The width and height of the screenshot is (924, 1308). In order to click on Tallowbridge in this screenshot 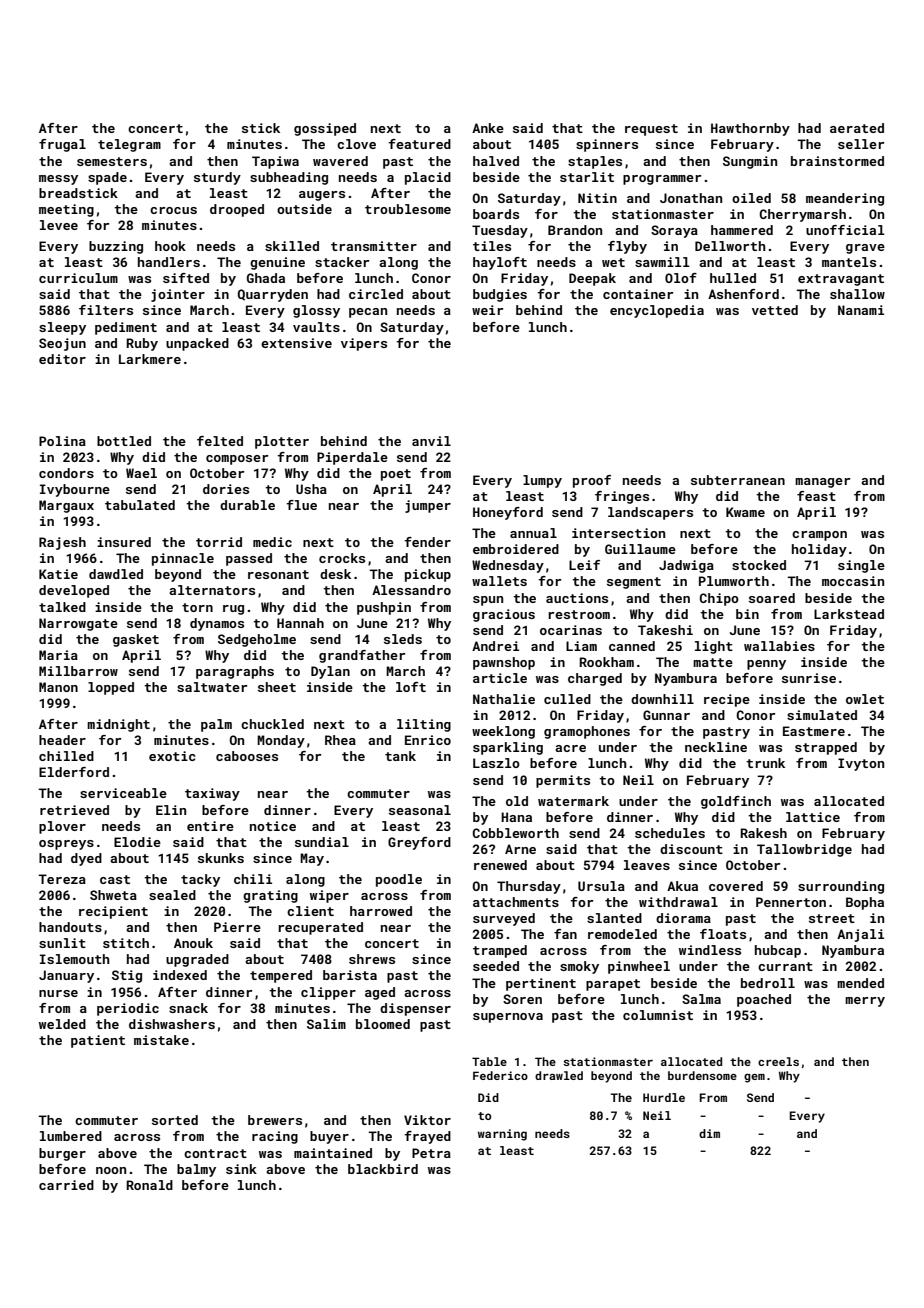, I will do `click(804, 850)`.
